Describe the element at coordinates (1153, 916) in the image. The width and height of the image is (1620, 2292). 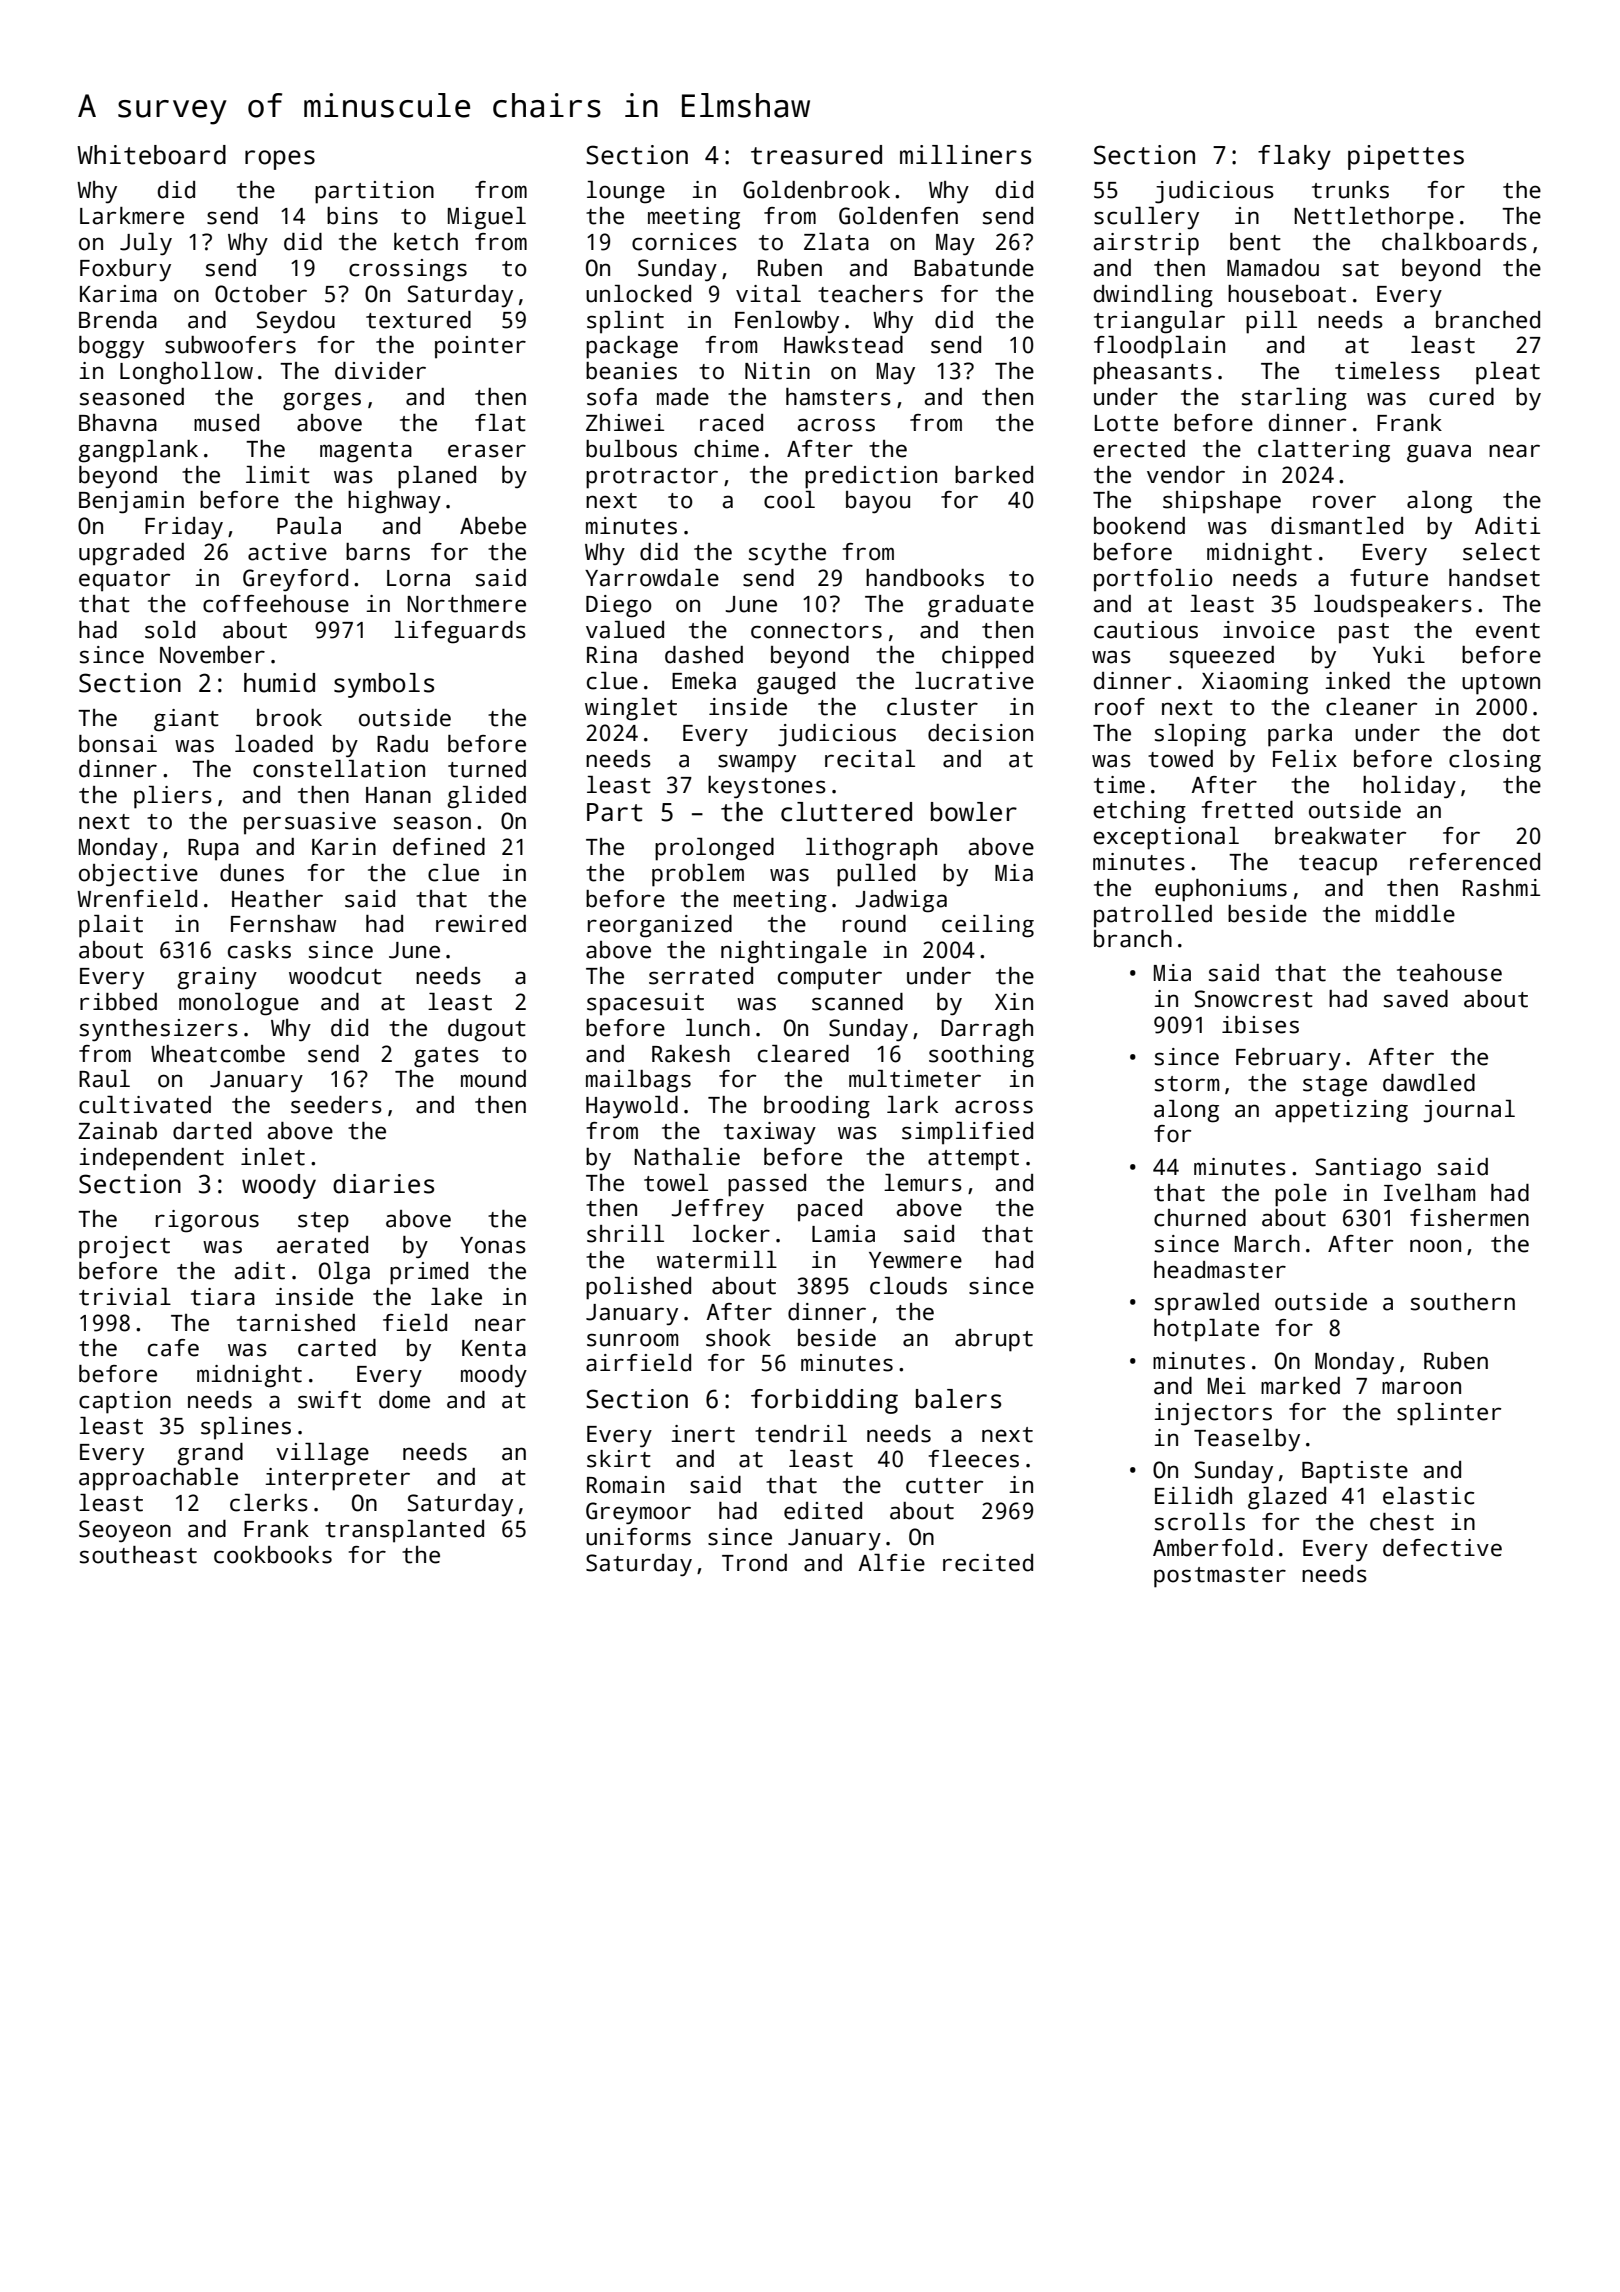
I see `patrolled` at that location.
